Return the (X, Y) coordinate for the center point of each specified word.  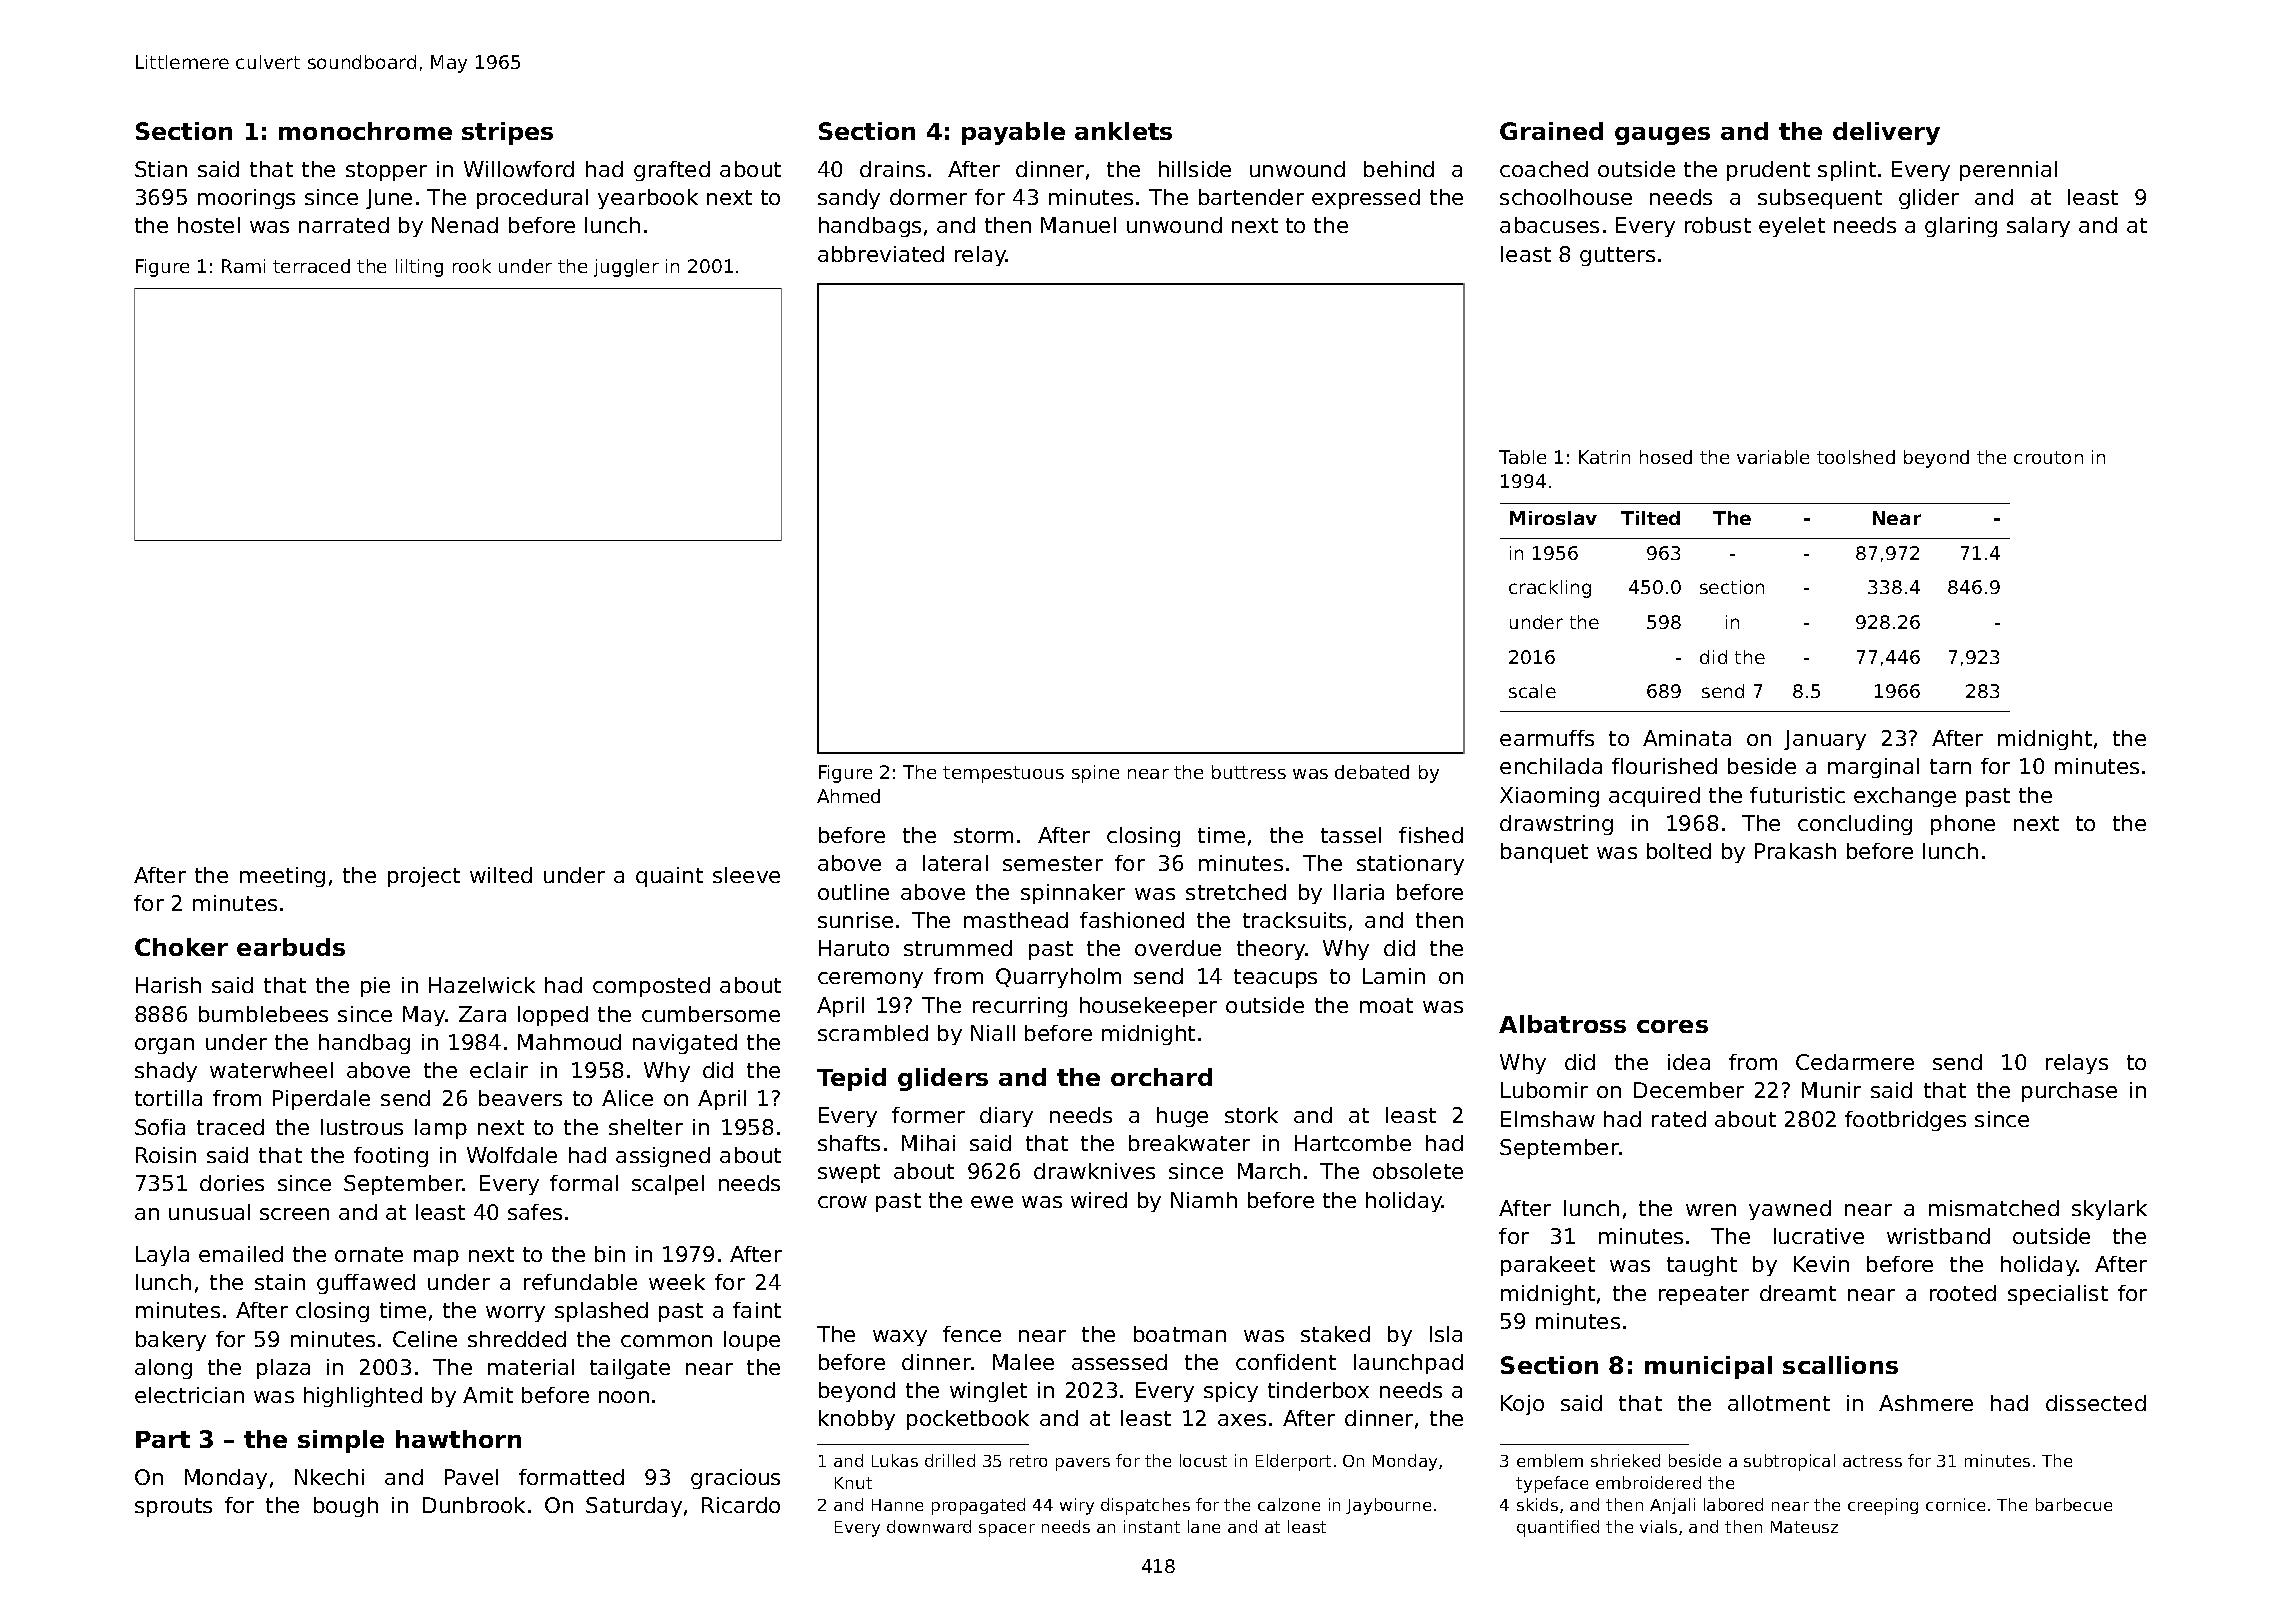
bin (610, 1254)
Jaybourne (1388, 1506)
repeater (1704, 1295)
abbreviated (881, 254)
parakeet (1548, 1266)
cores (1672, 1026)
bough (346, 1507)
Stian (161, 169)
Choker (181, 947)
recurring (1020, 1007)
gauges (1662, 136)
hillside (1195, 169)
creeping (1883, 1506)
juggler (626, 268)
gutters (1617, 256)
